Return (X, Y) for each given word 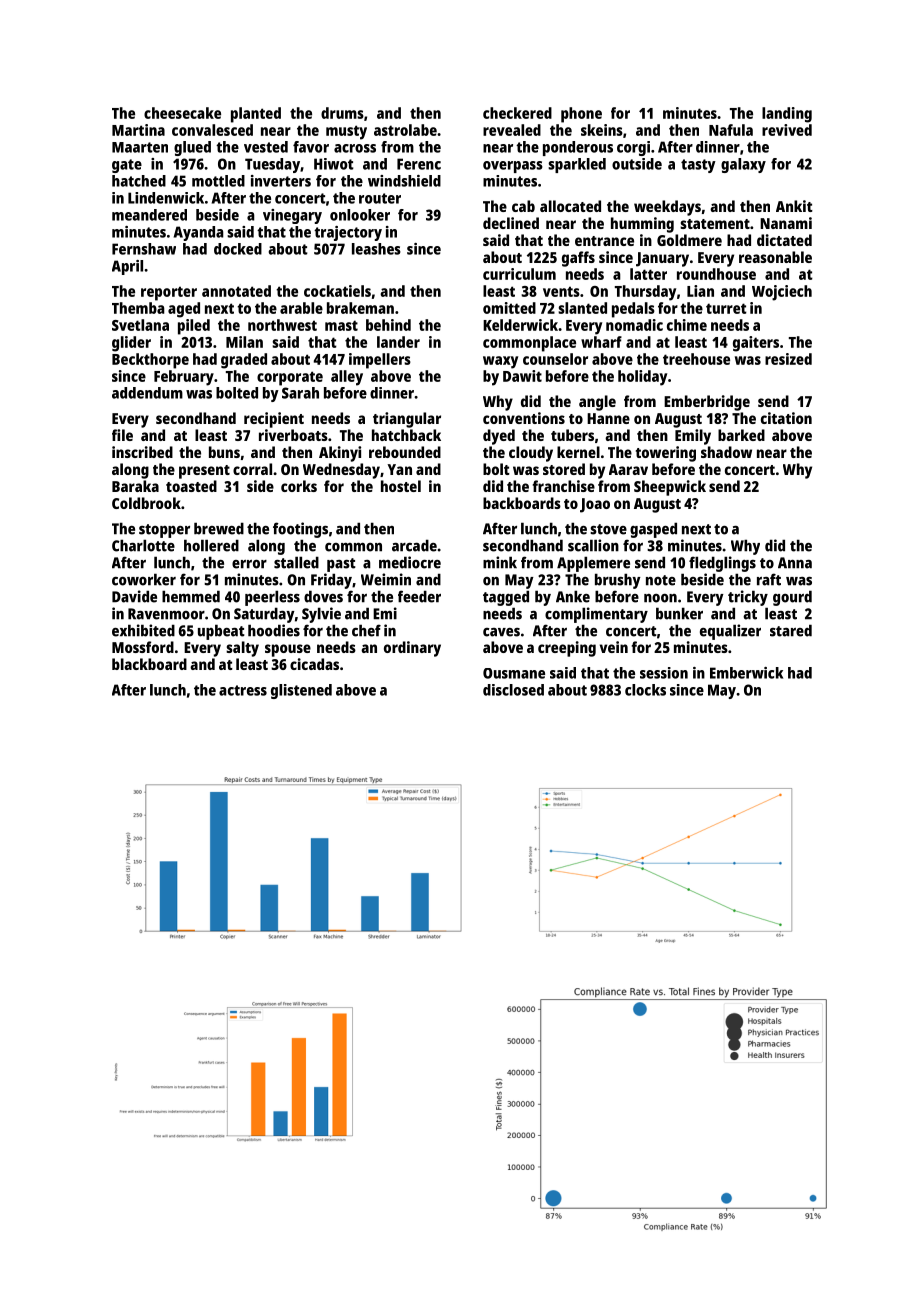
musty (346, 132)
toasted (191, 486)
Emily (693, 437)
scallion (593, 545)
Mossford (143, 647)
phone (581, 115)
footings (300, 530)
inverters (281, 181)
